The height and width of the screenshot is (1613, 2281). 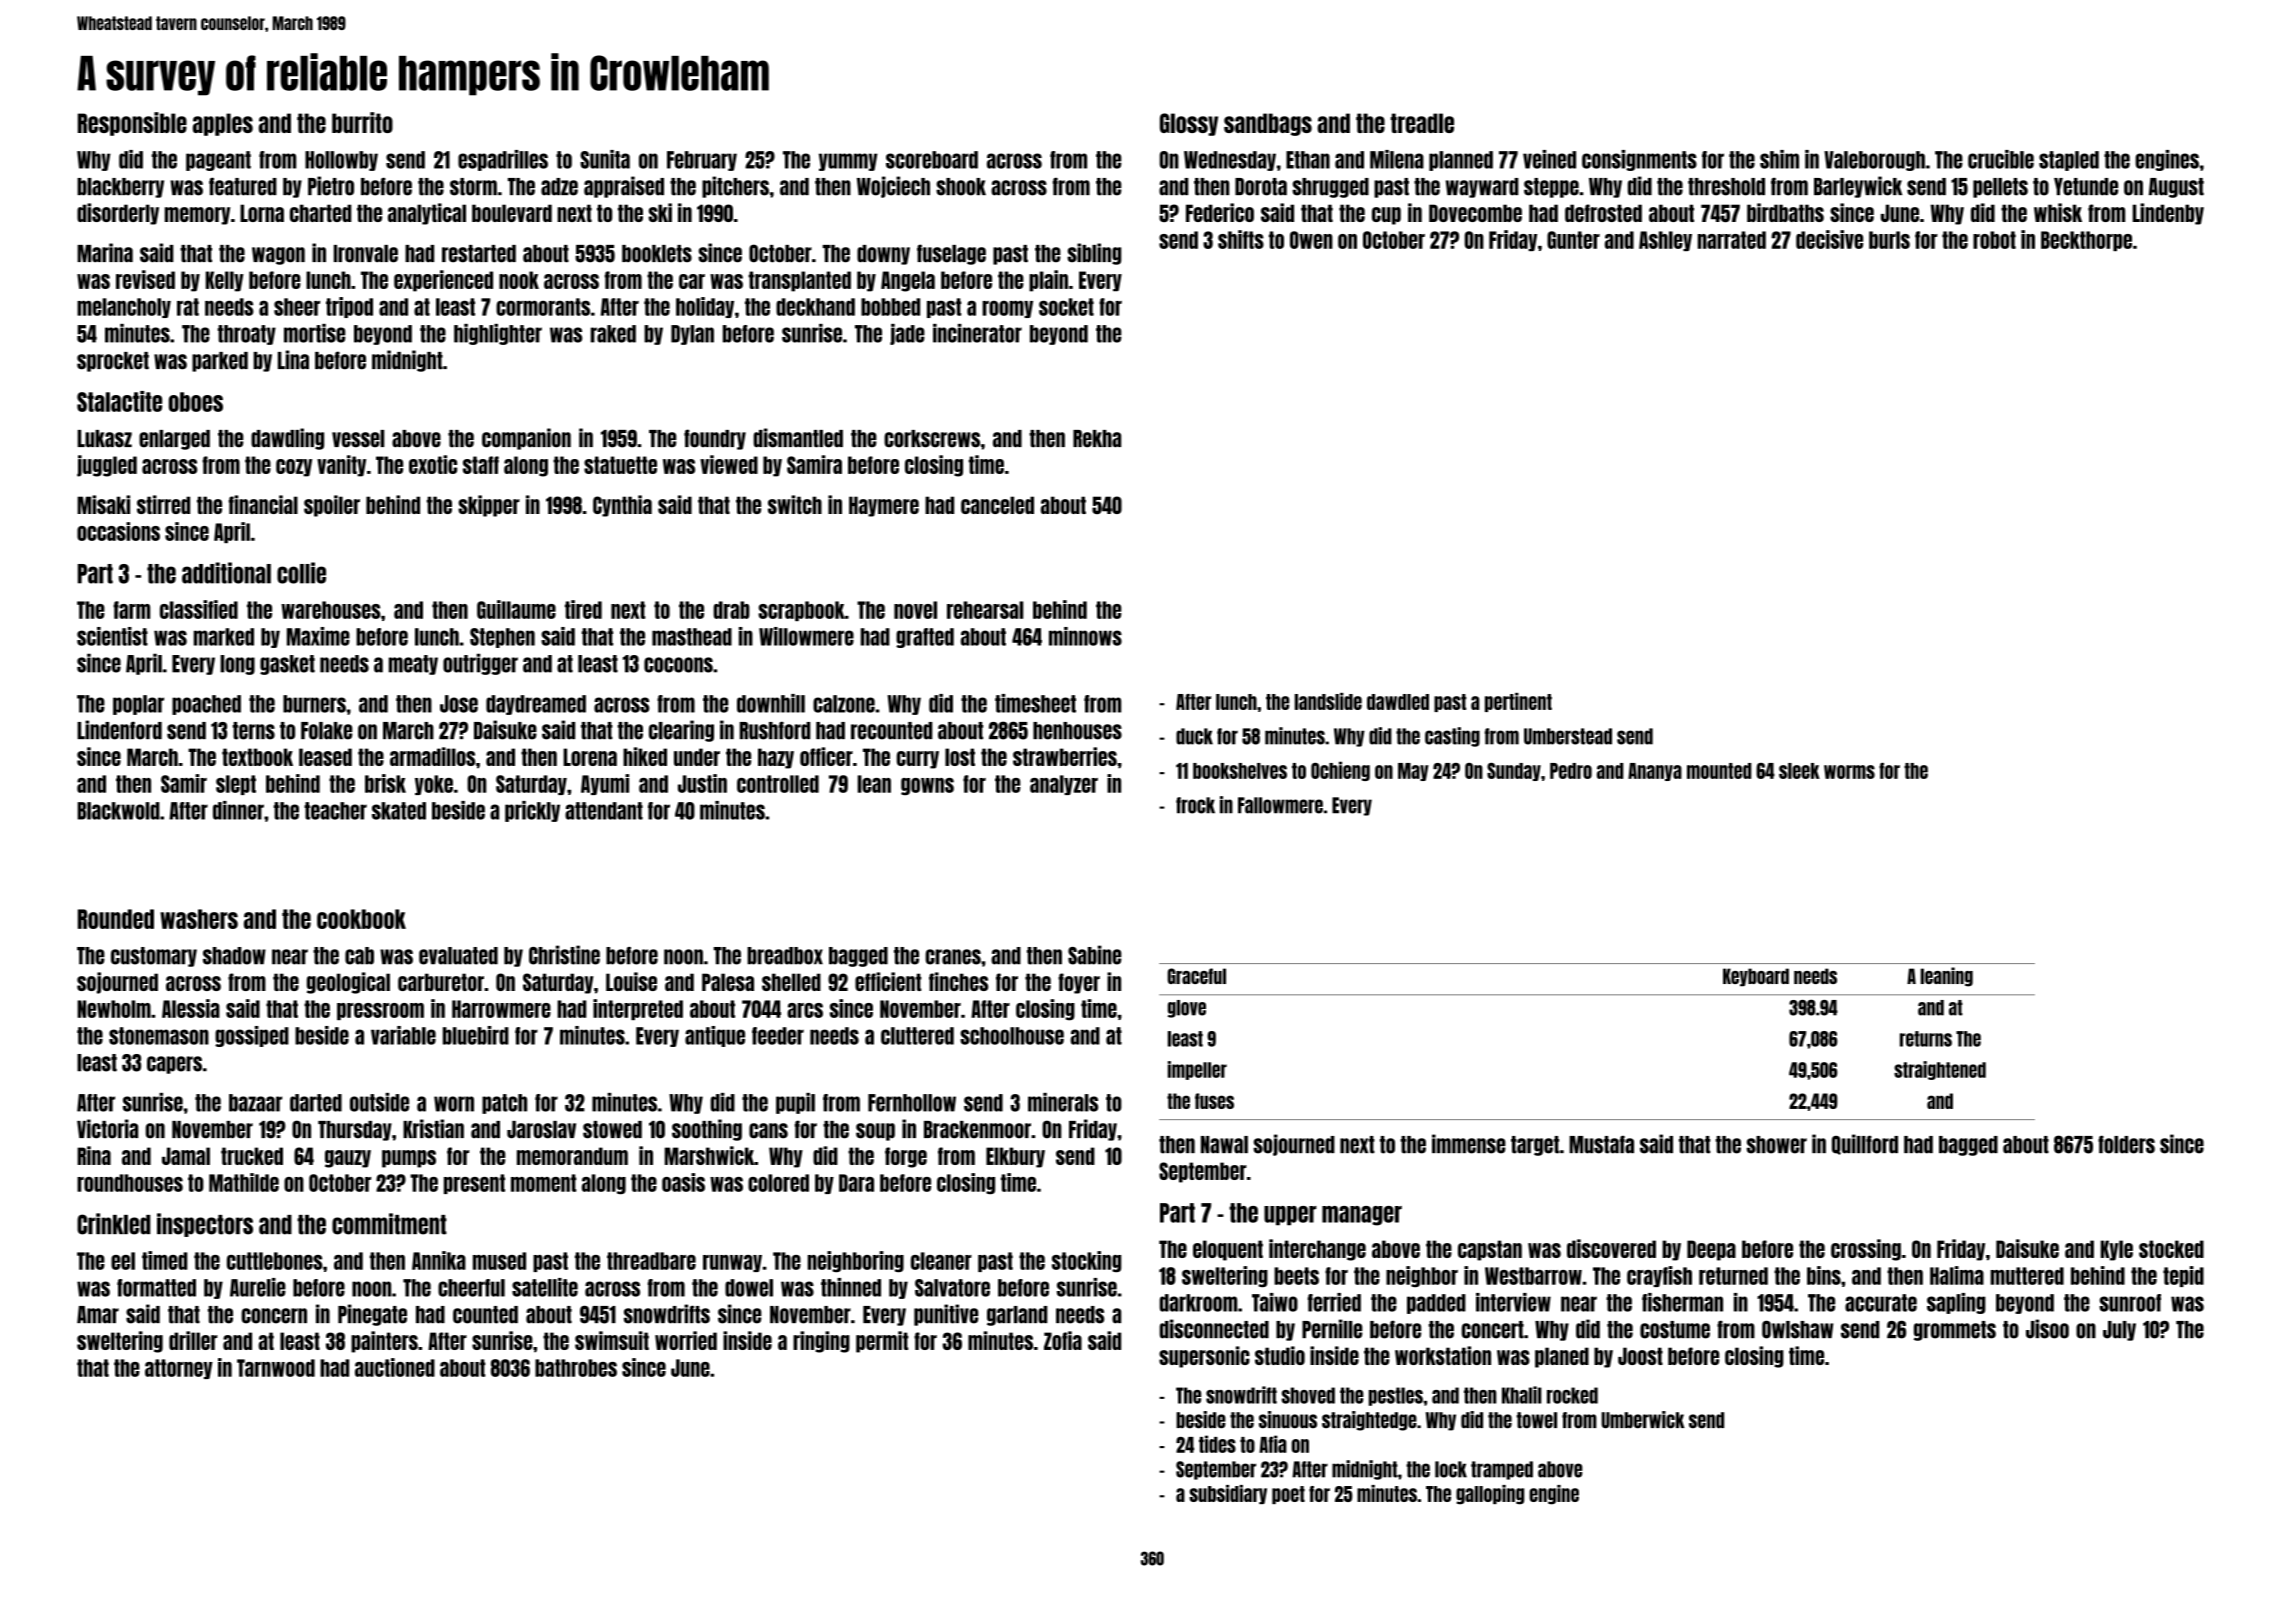 What do you see at coordinates (1490, 1495) in the screenshot?
I see `galloping` at bounding box center [1490, 1495].
